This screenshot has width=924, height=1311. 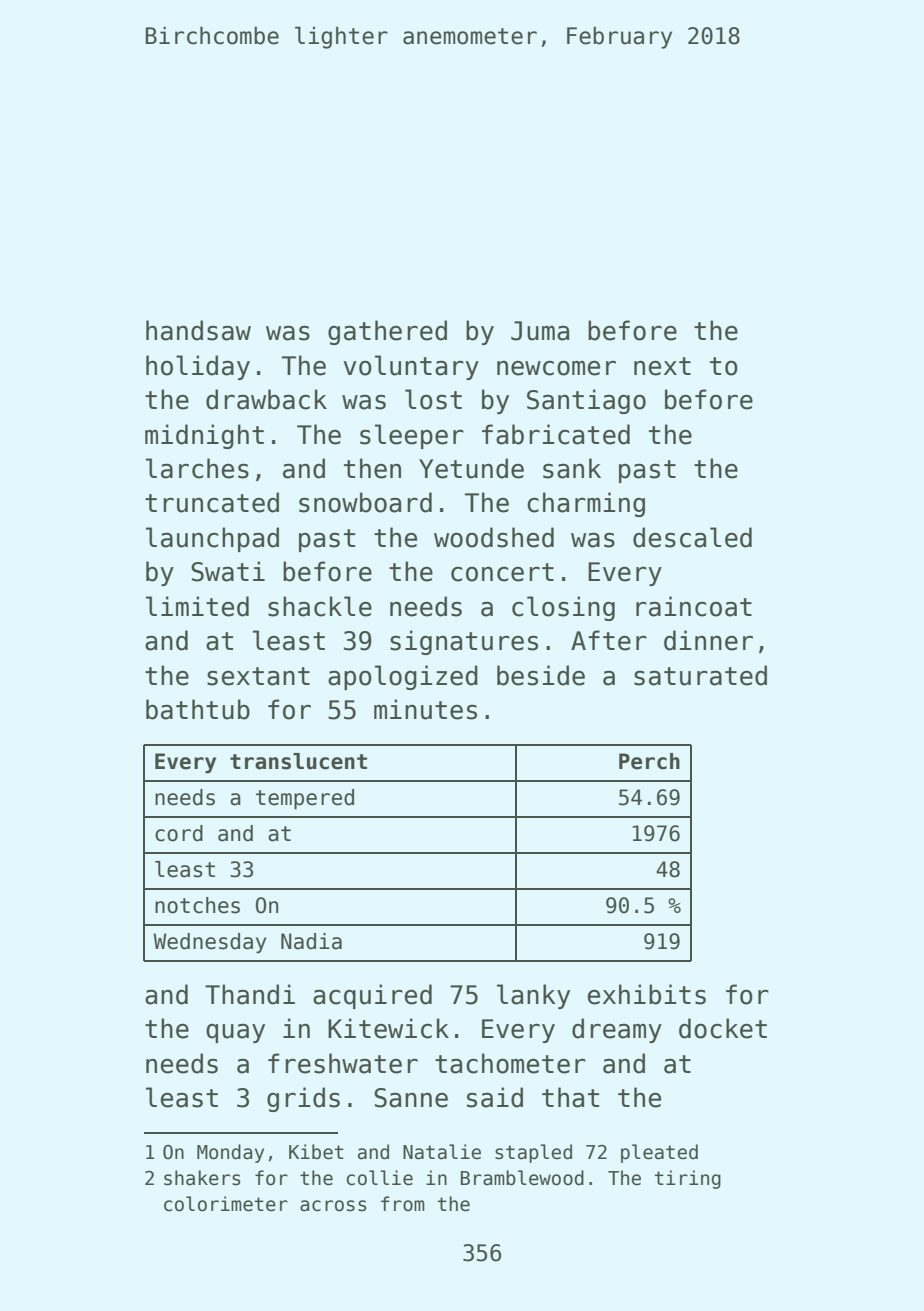 What do you see at coordinates (403, 677) in the screenshot?
I see `apologized` at bounding box center [403, 677].
